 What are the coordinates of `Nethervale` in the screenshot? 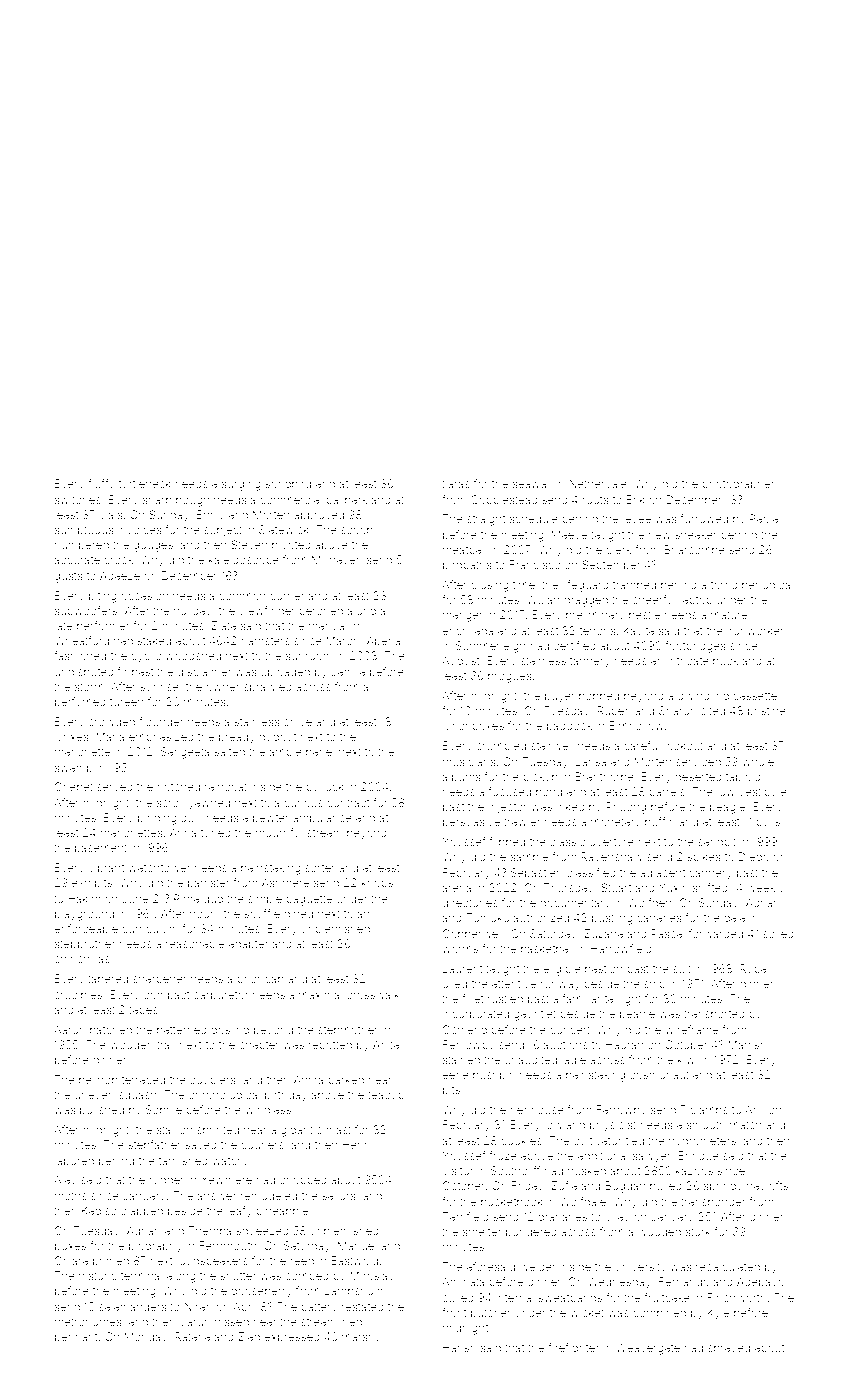 It's located at (598, 483).
